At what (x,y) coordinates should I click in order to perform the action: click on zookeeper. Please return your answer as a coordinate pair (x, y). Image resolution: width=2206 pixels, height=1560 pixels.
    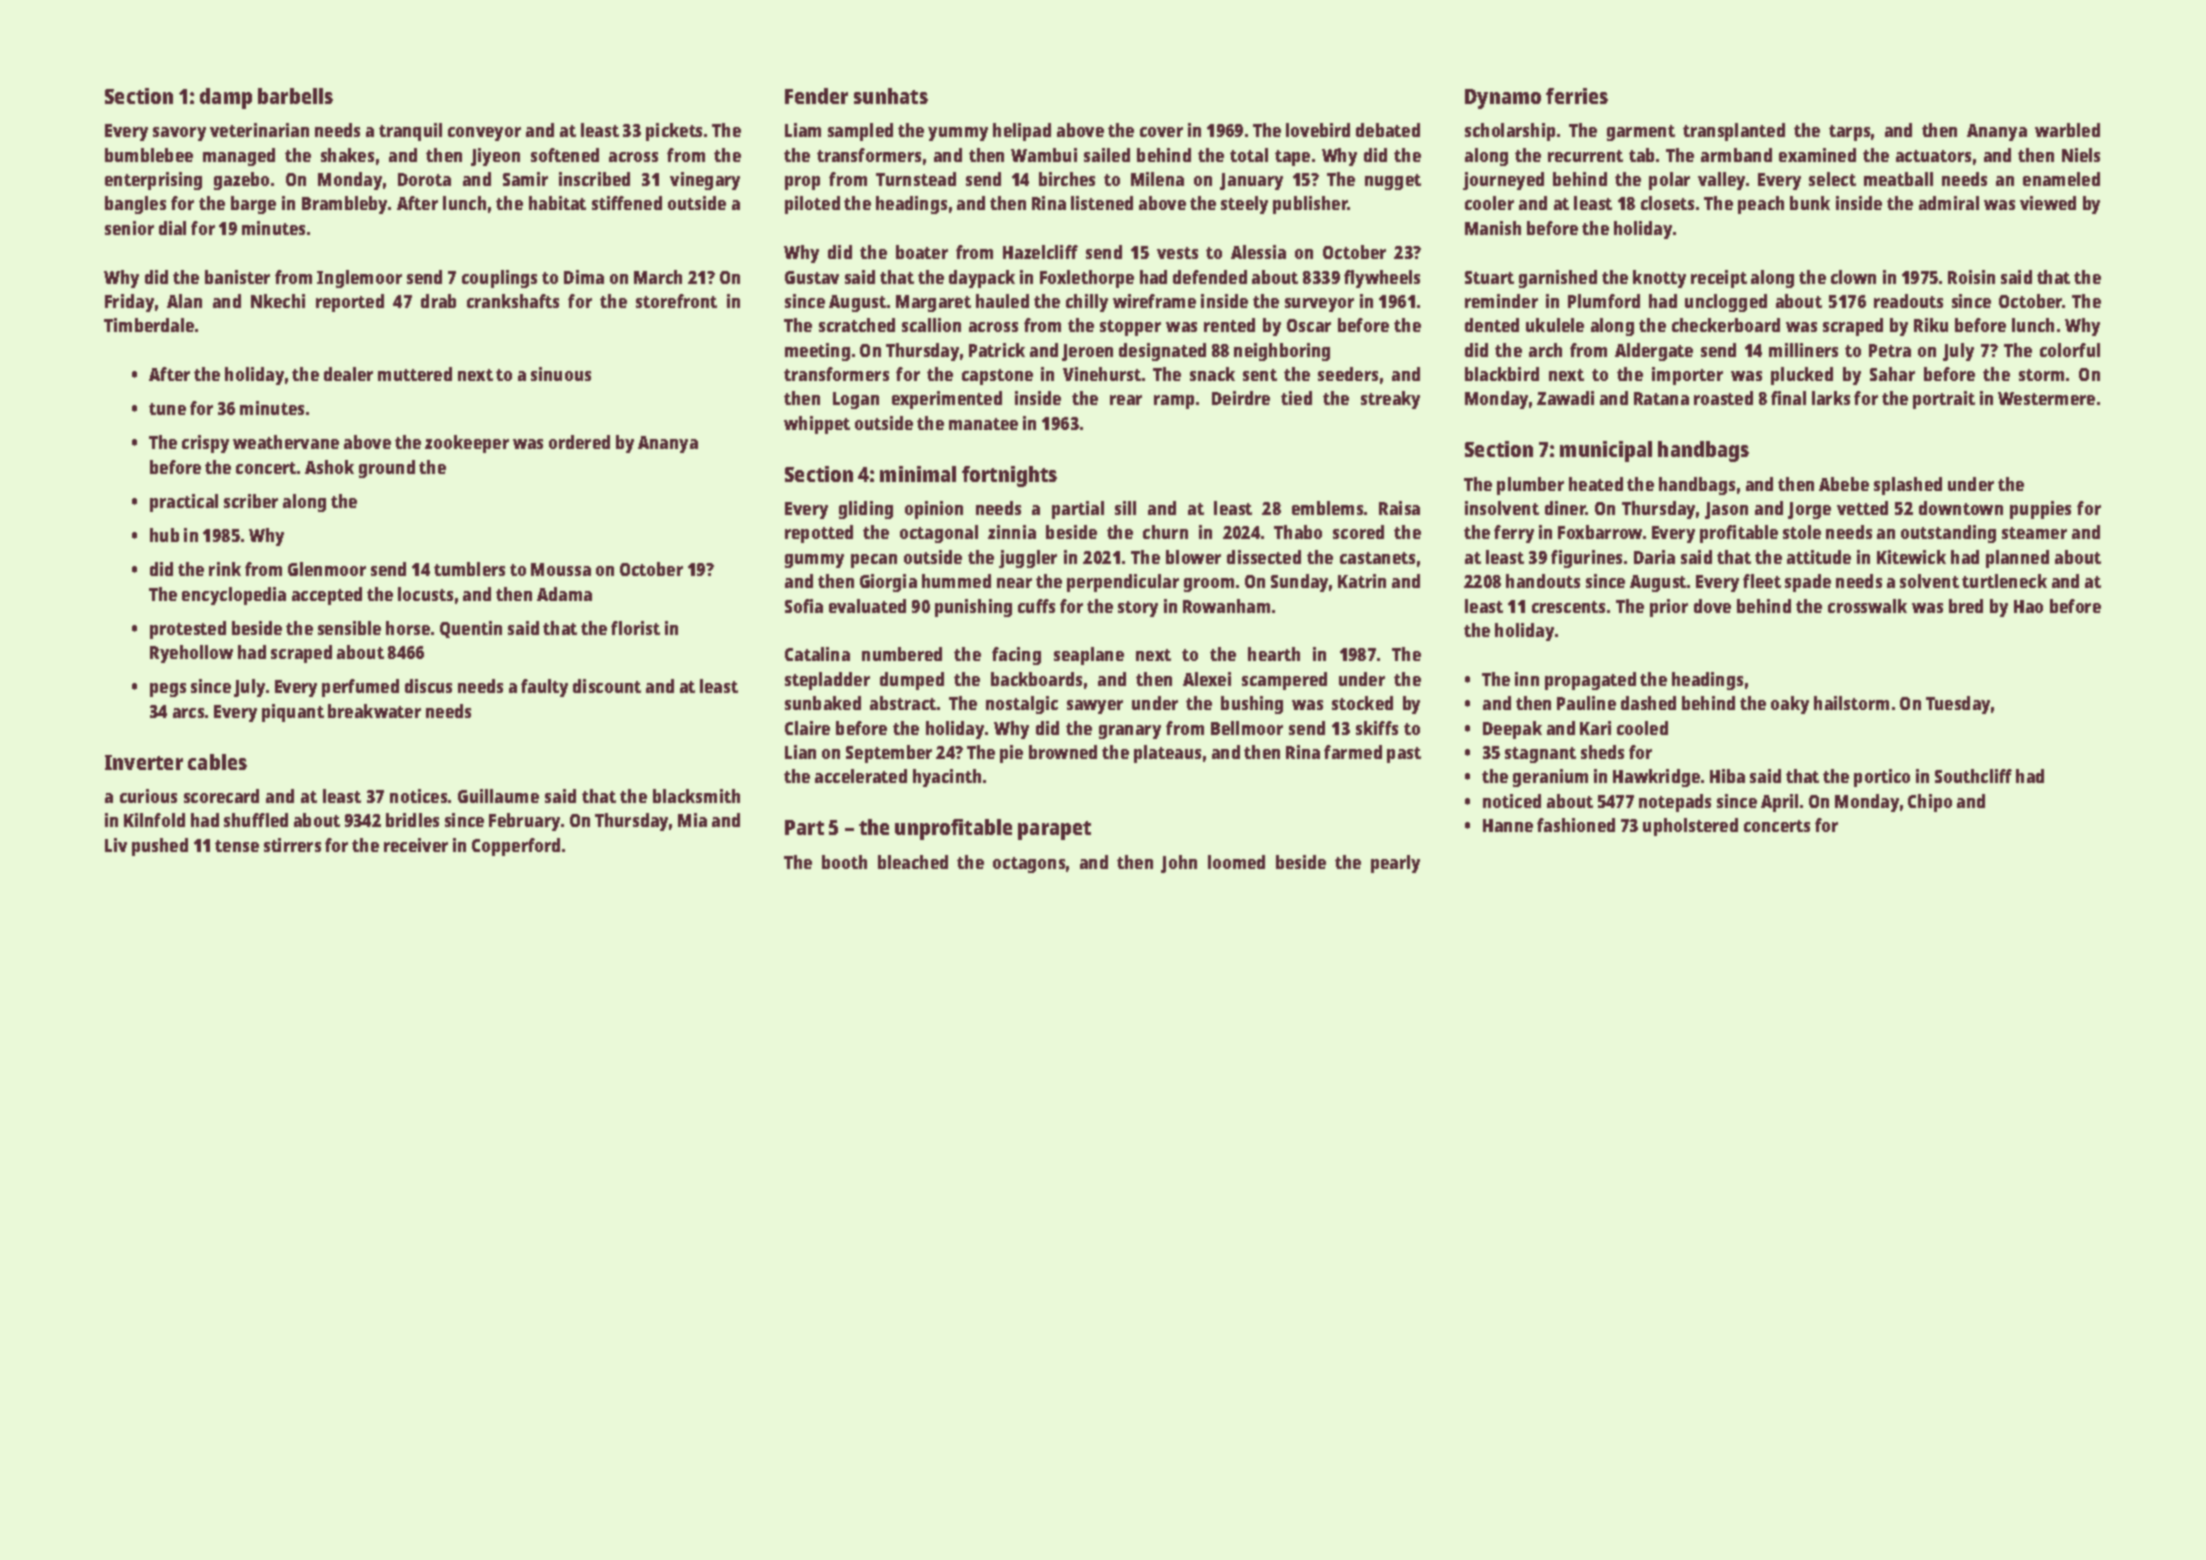
    Looking at the image, I should click on (467, 444).
